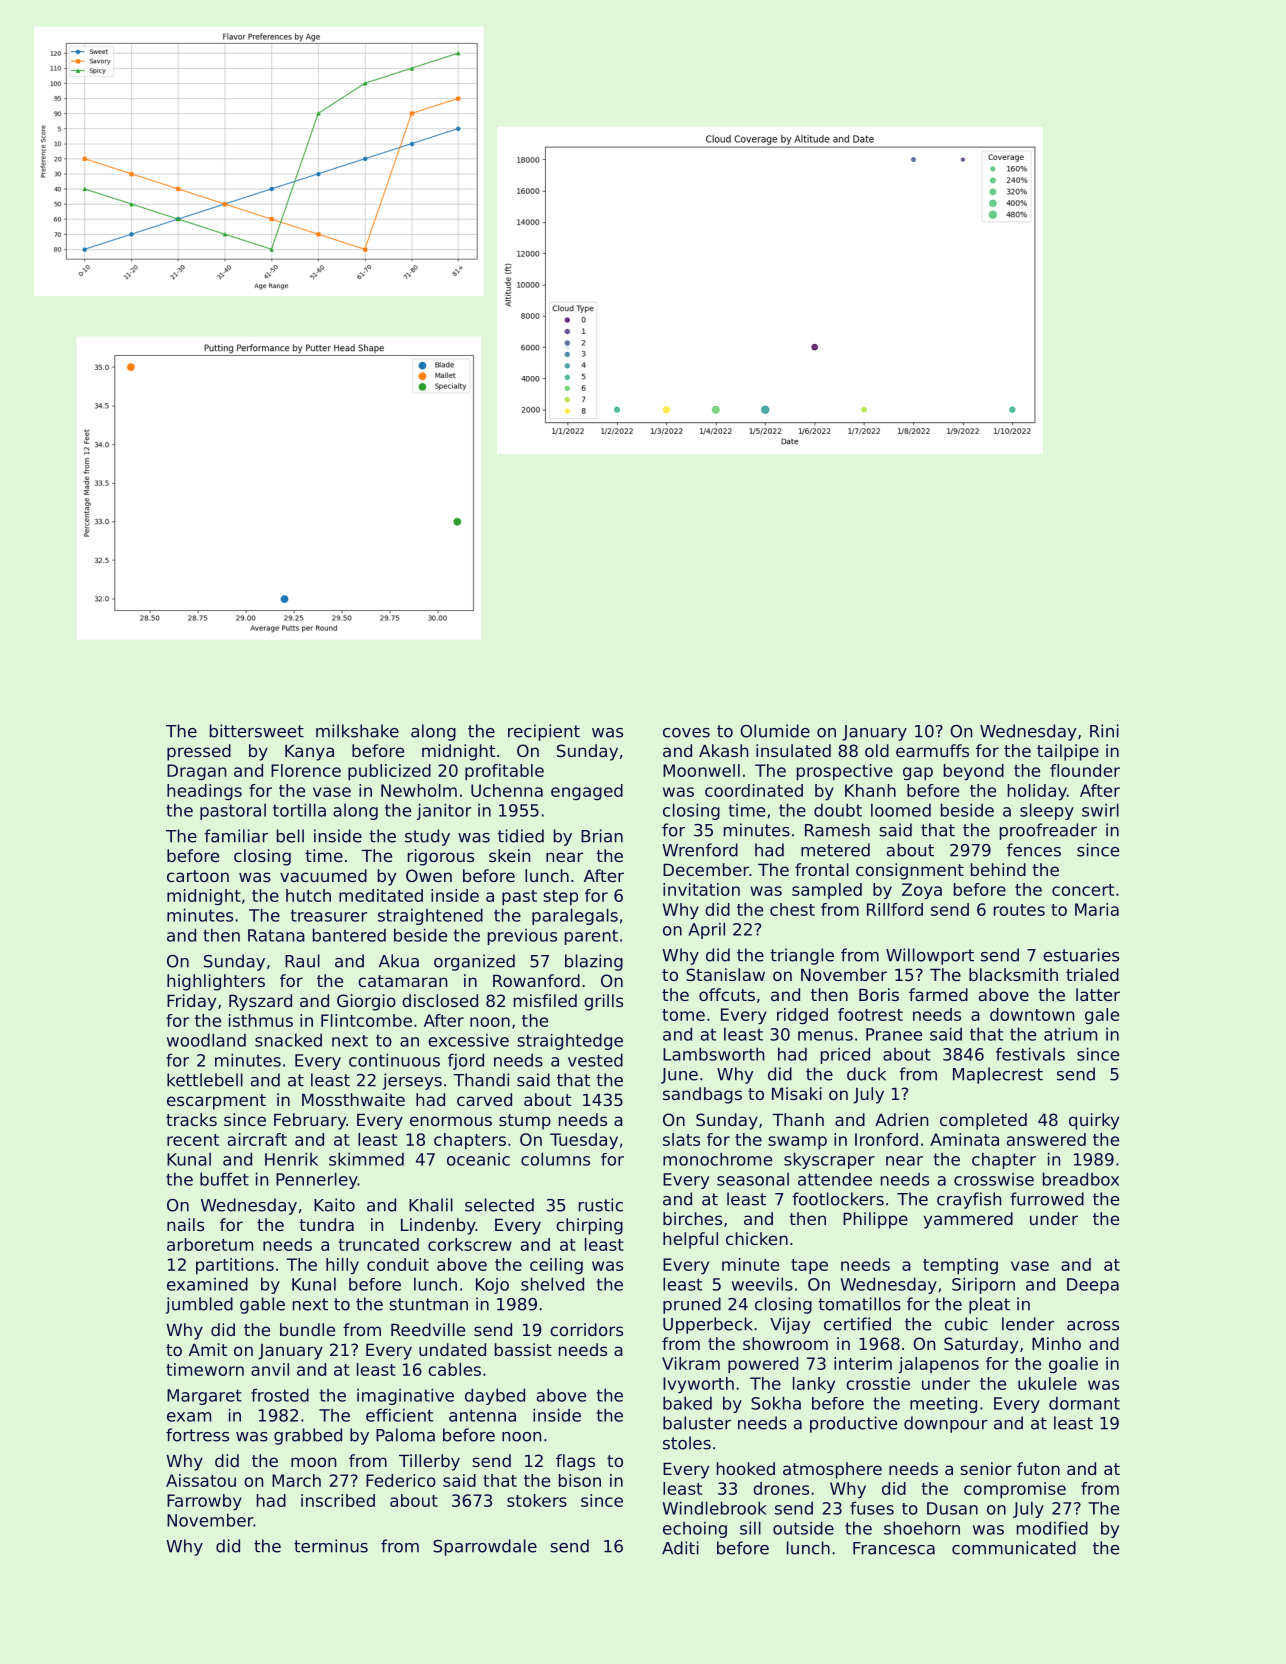  What do you see at coordinates (208, 1349) in the screenshot?
I see `Amit` at bounding box center [208, 1349].
